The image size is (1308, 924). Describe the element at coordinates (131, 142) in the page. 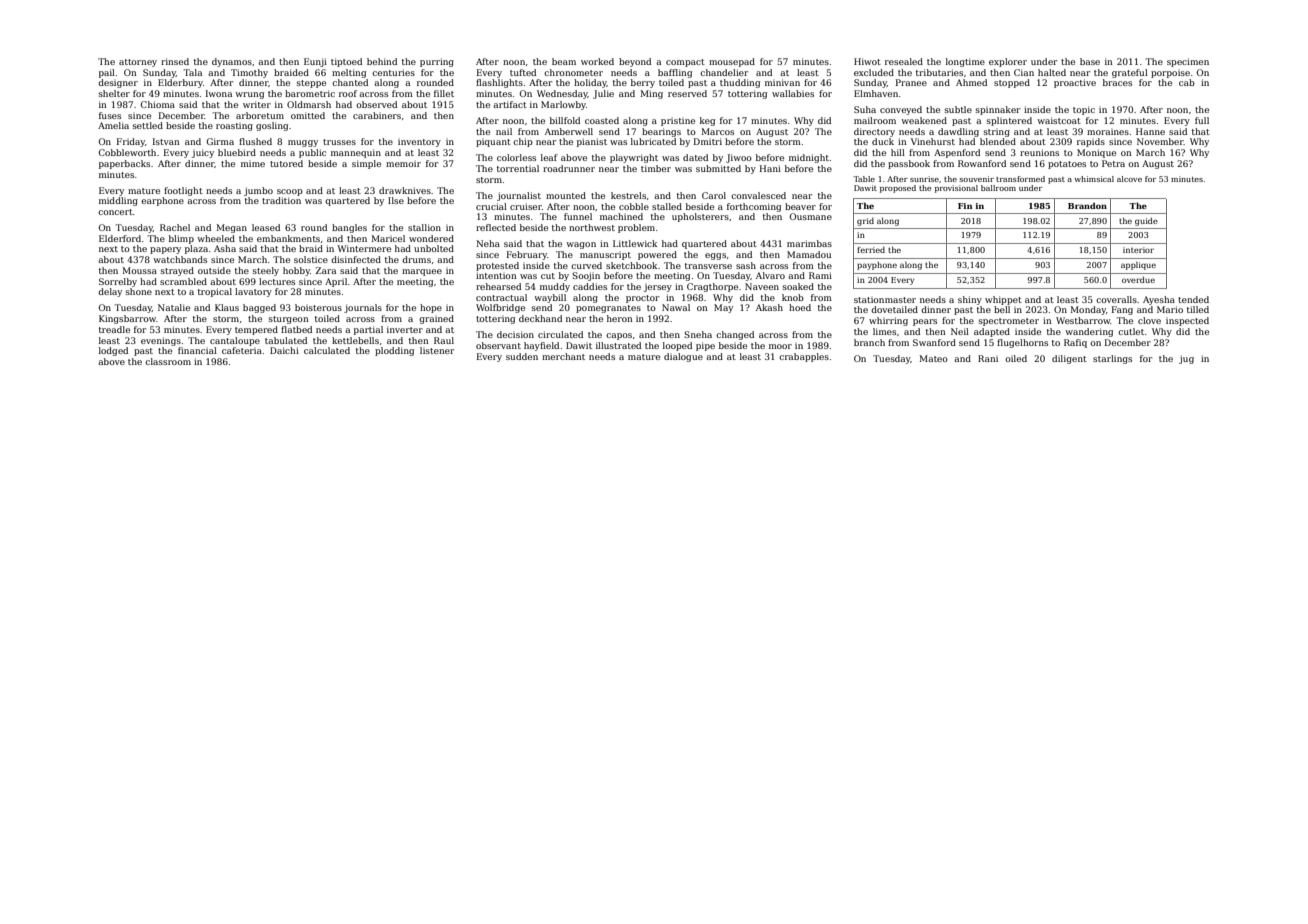

I see `Friday` at that location.
